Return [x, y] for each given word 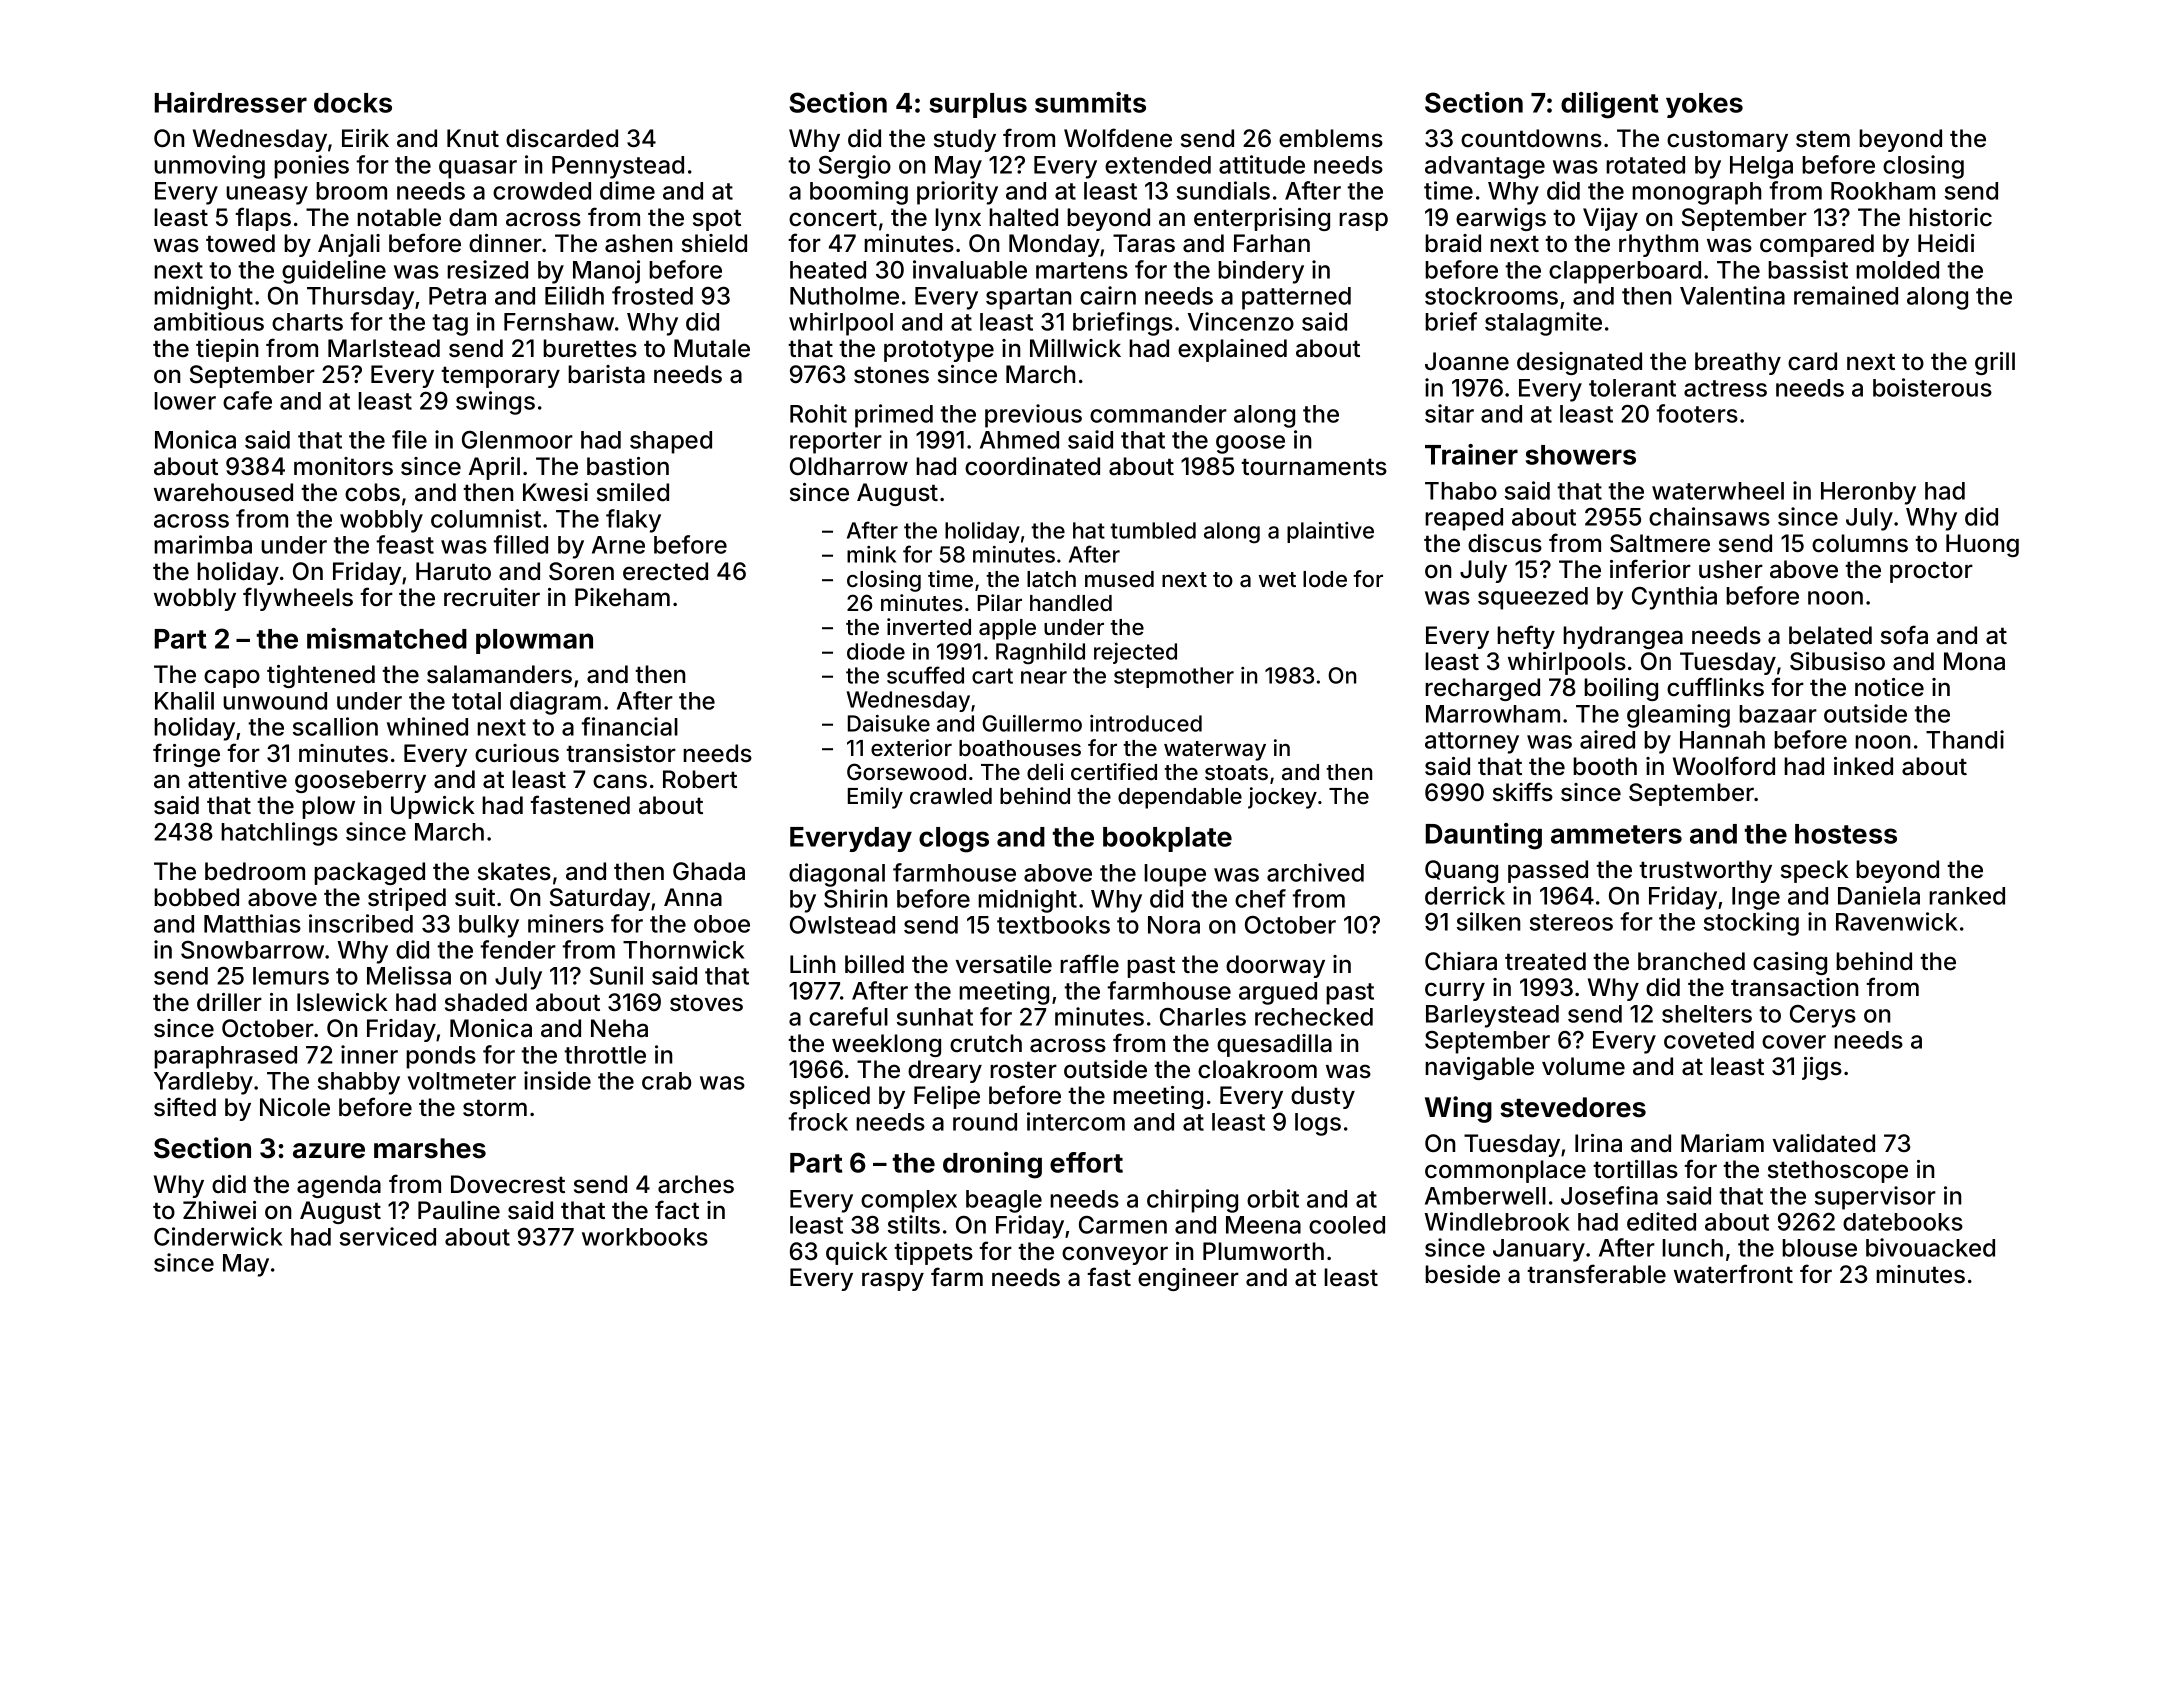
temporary [500, 377]
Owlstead [842, 925]
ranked [1967, 896]
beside [1462, 1274]
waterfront [1733, 1274]
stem [1823, 139]
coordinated [1032, 466]
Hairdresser [231, 102]
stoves [706, 1003]
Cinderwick [218, 1236]
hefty [1526, 637]
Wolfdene [1118, 138]
